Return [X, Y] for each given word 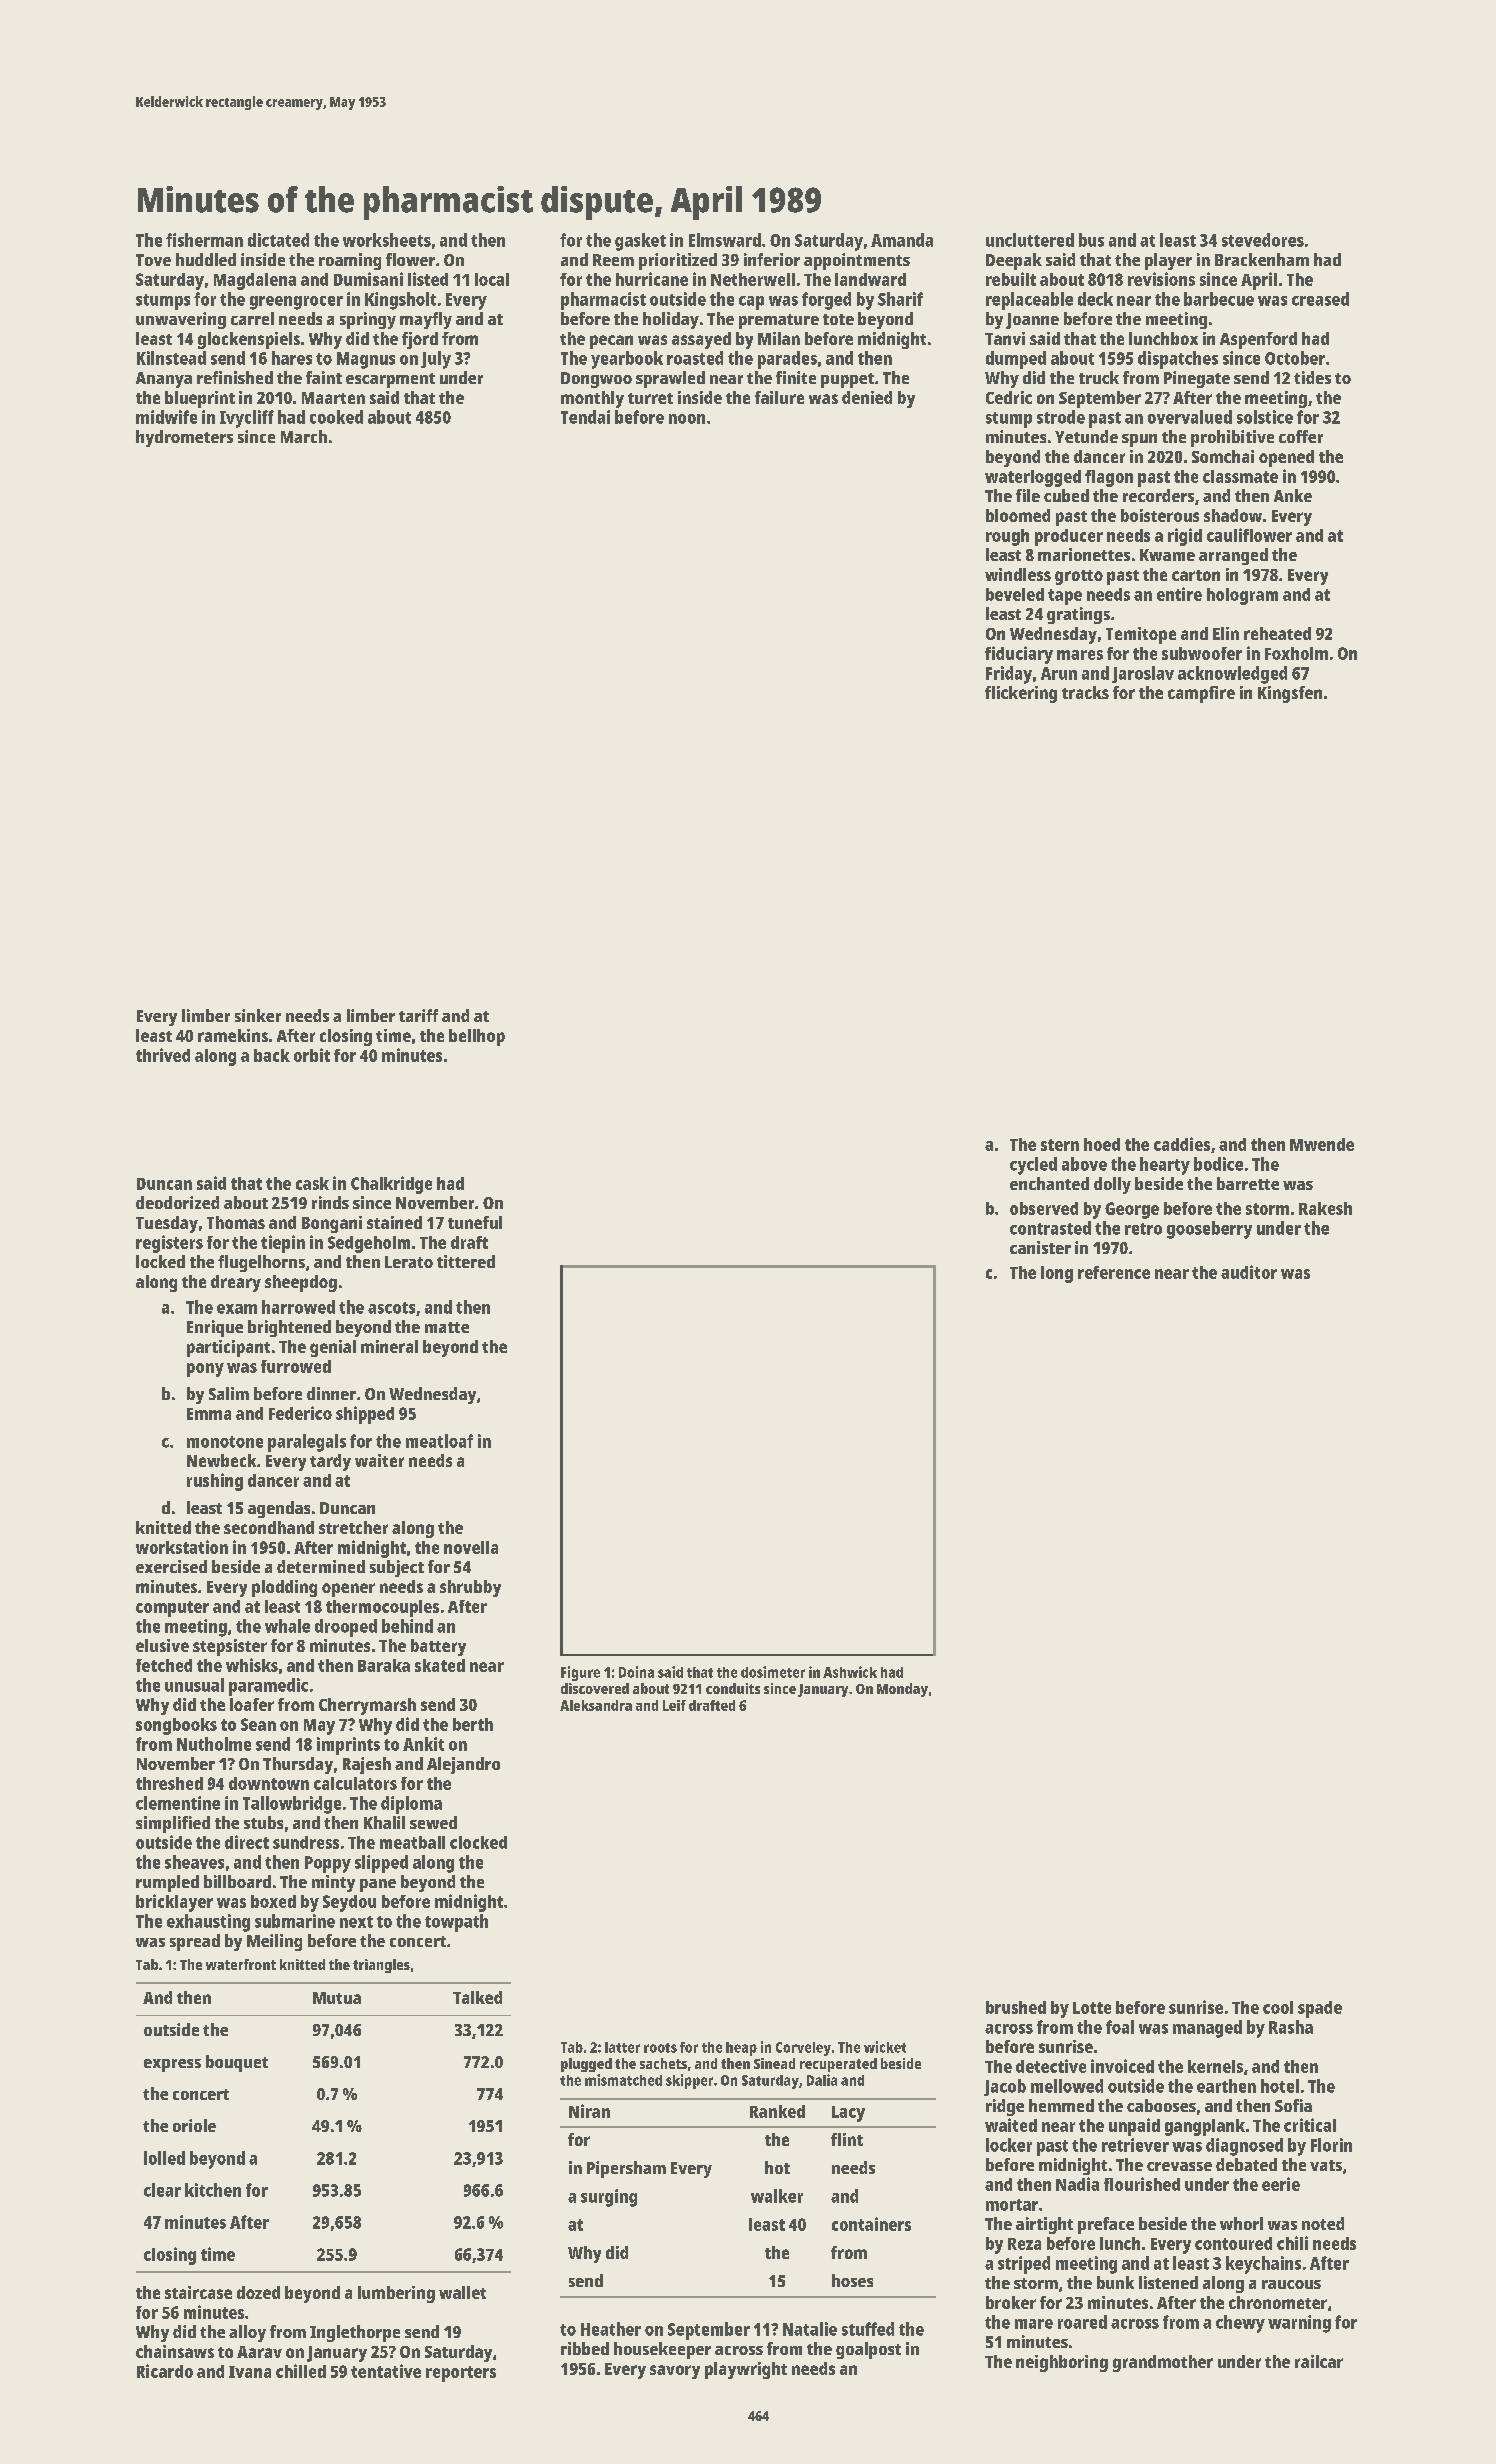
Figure [580, 1673]
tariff [418, 1015]
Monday [902, 1690]
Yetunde [1086, 436]
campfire [1201, 694]
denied [867, 397]
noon [687, 419]
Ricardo [165, 2371]
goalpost [868, 2350]
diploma [411, 1805]
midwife [166, 417]
